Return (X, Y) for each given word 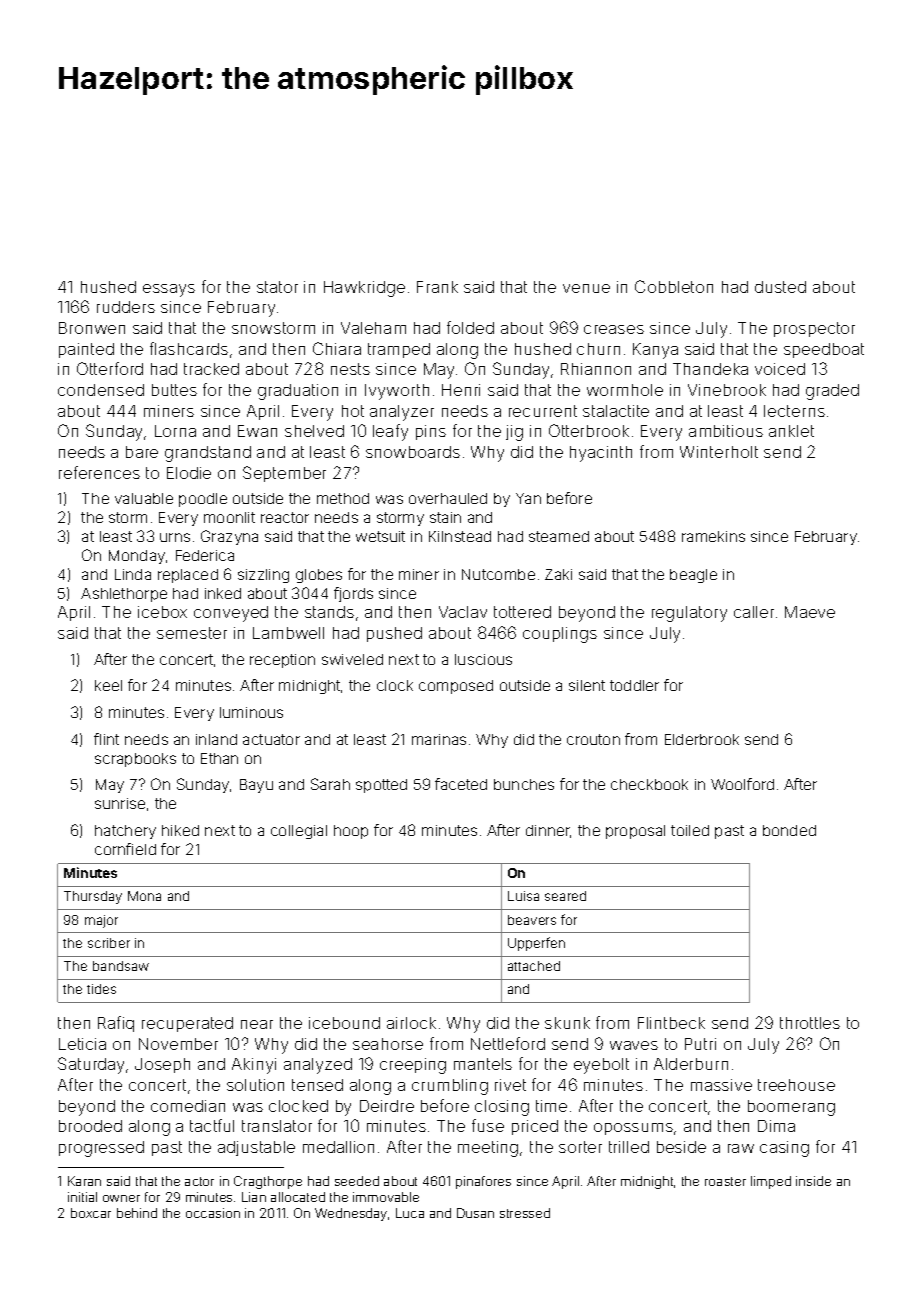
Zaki (558, 574)
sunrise (120, 803)
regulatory (689, 614)
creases (614, 329)
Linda (133, 574)
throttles (810, 1023)
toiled (690, 830)
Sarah (330, 784)
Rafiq (116, 1024)
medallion (338, 1147)
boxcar (91, 1213)
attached (534, 966)
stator (277, 287)
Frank (437, 287)
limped (771, 1182)
